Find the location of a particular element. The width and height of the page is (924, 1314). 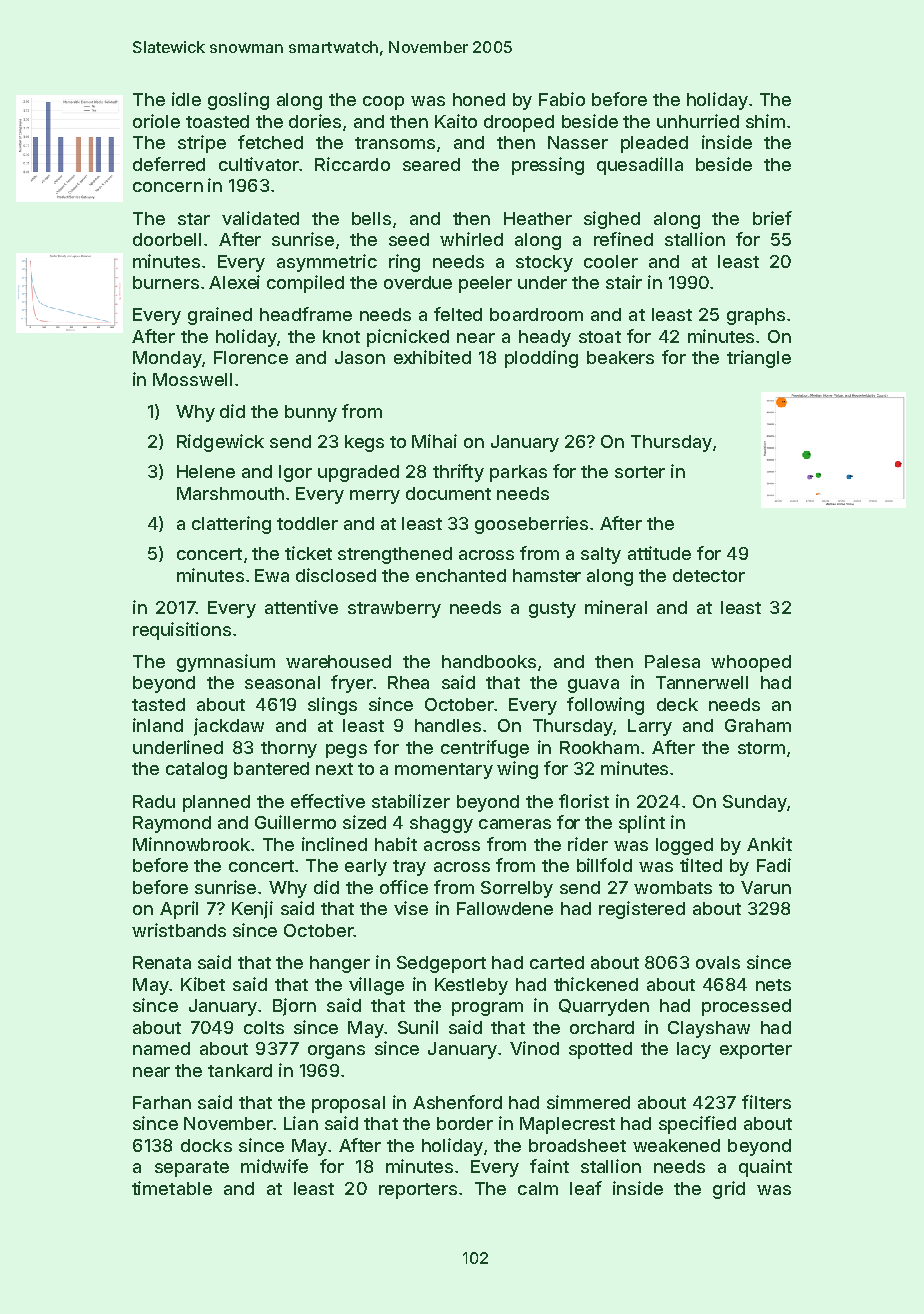

concern is located at coordinates (168, 187).
